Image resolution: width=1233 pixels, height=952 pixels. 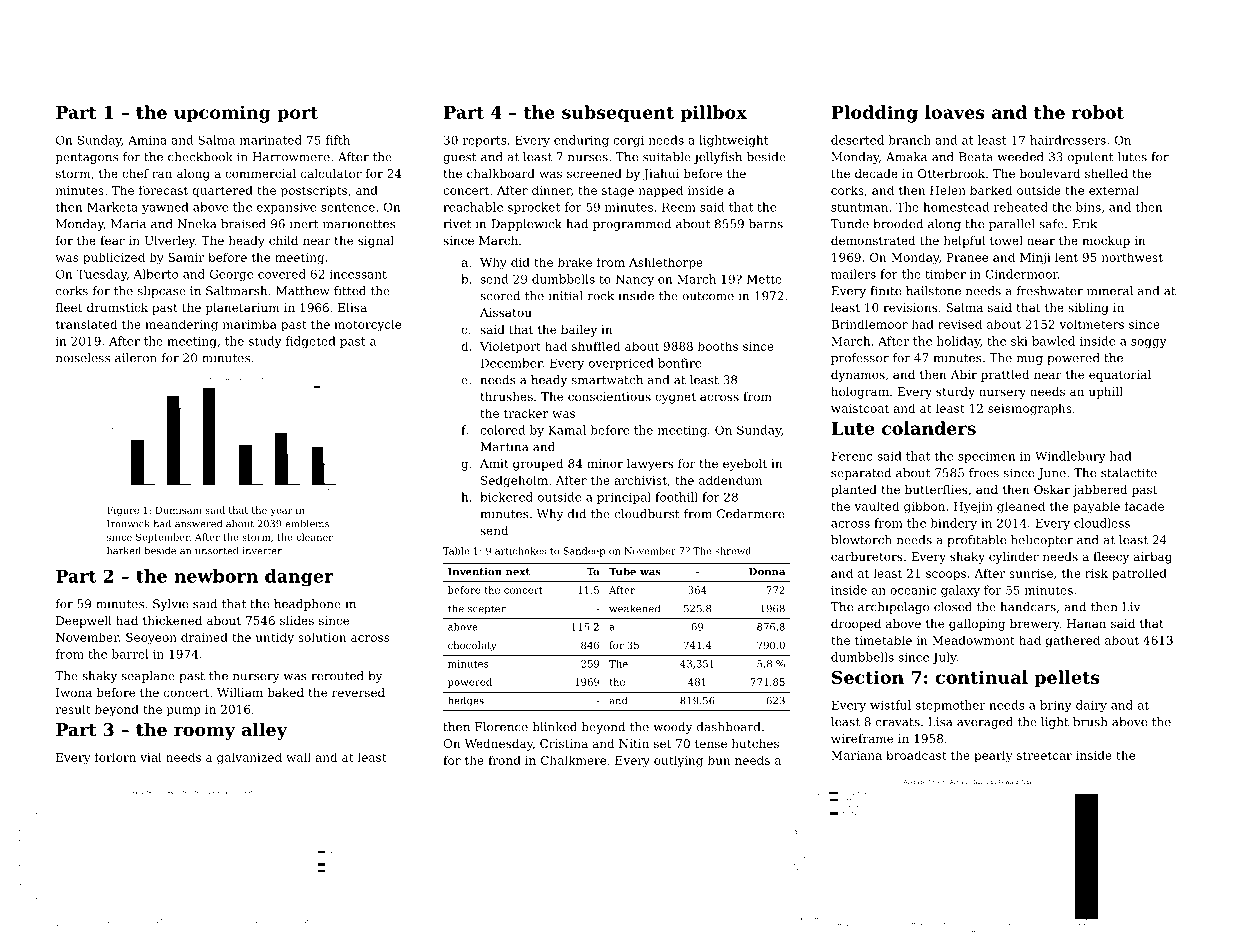 I want to click on helicopter, so click(x=1042, y=541).
